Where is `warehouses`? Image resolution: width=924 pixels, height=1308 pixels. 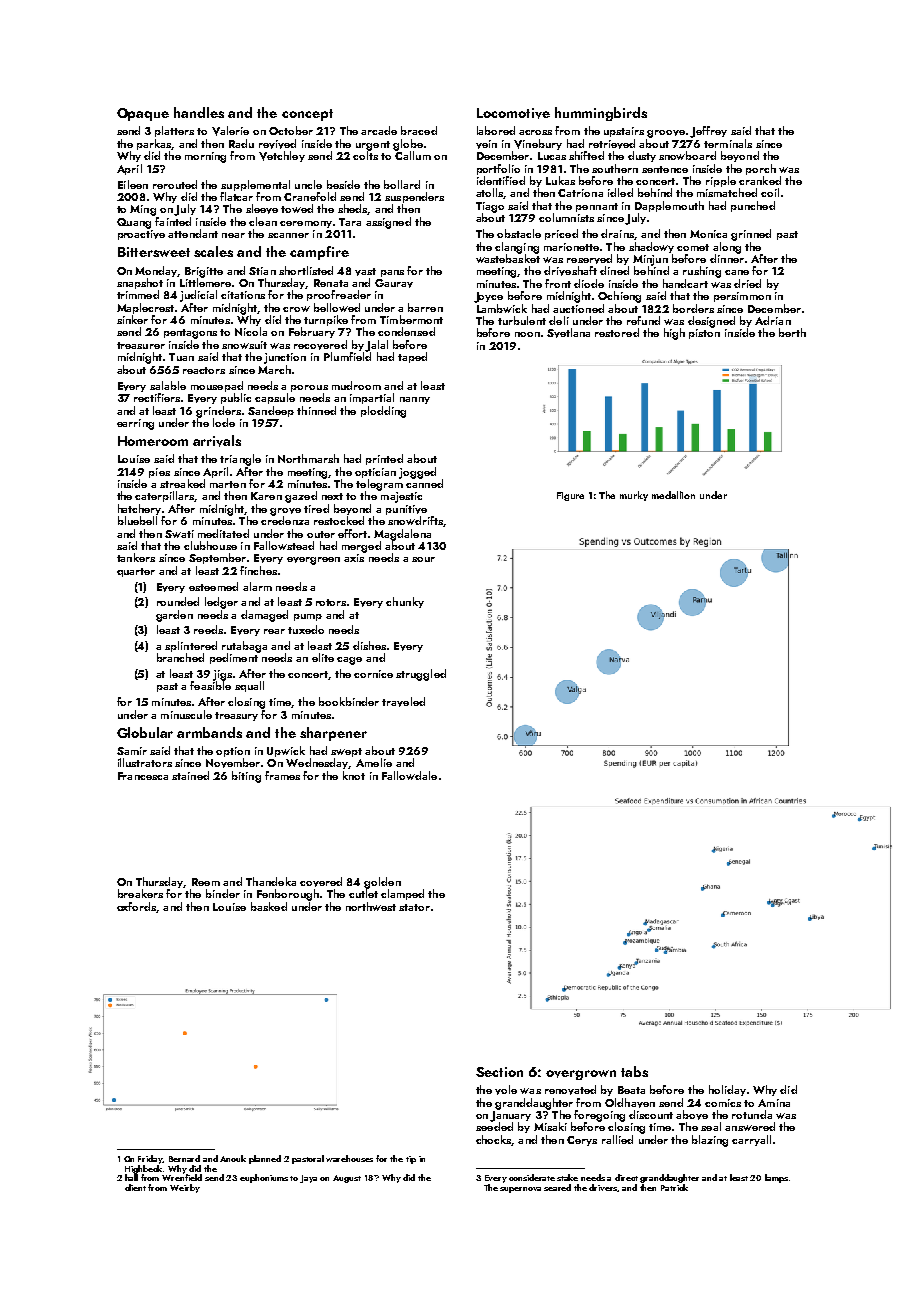 warehouses is located at coordinates (349, 1158).
